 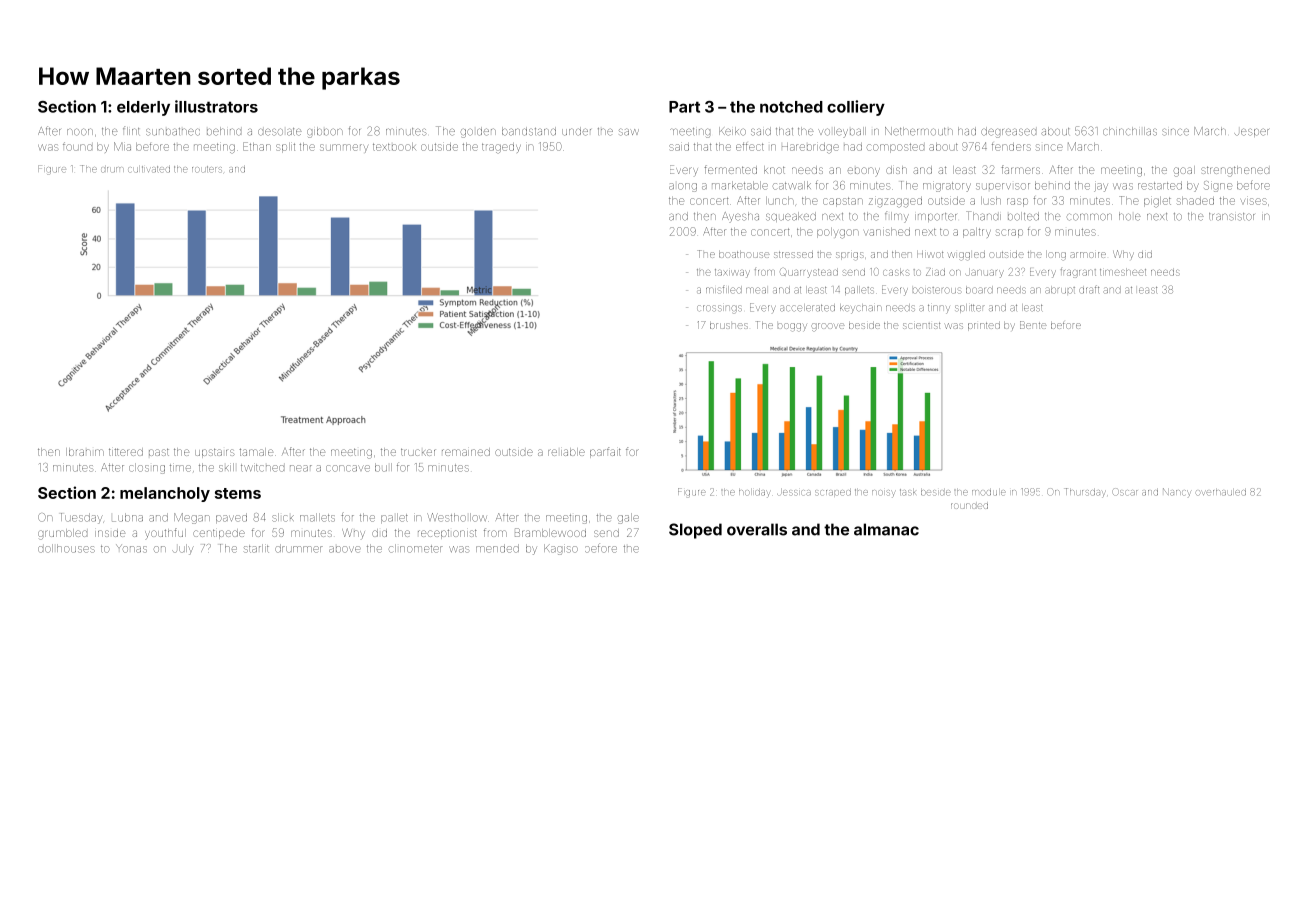 What do you see at coordinates (1221, 493) in the image?
I see `overhauled` at bounding box center [1221, 493].
